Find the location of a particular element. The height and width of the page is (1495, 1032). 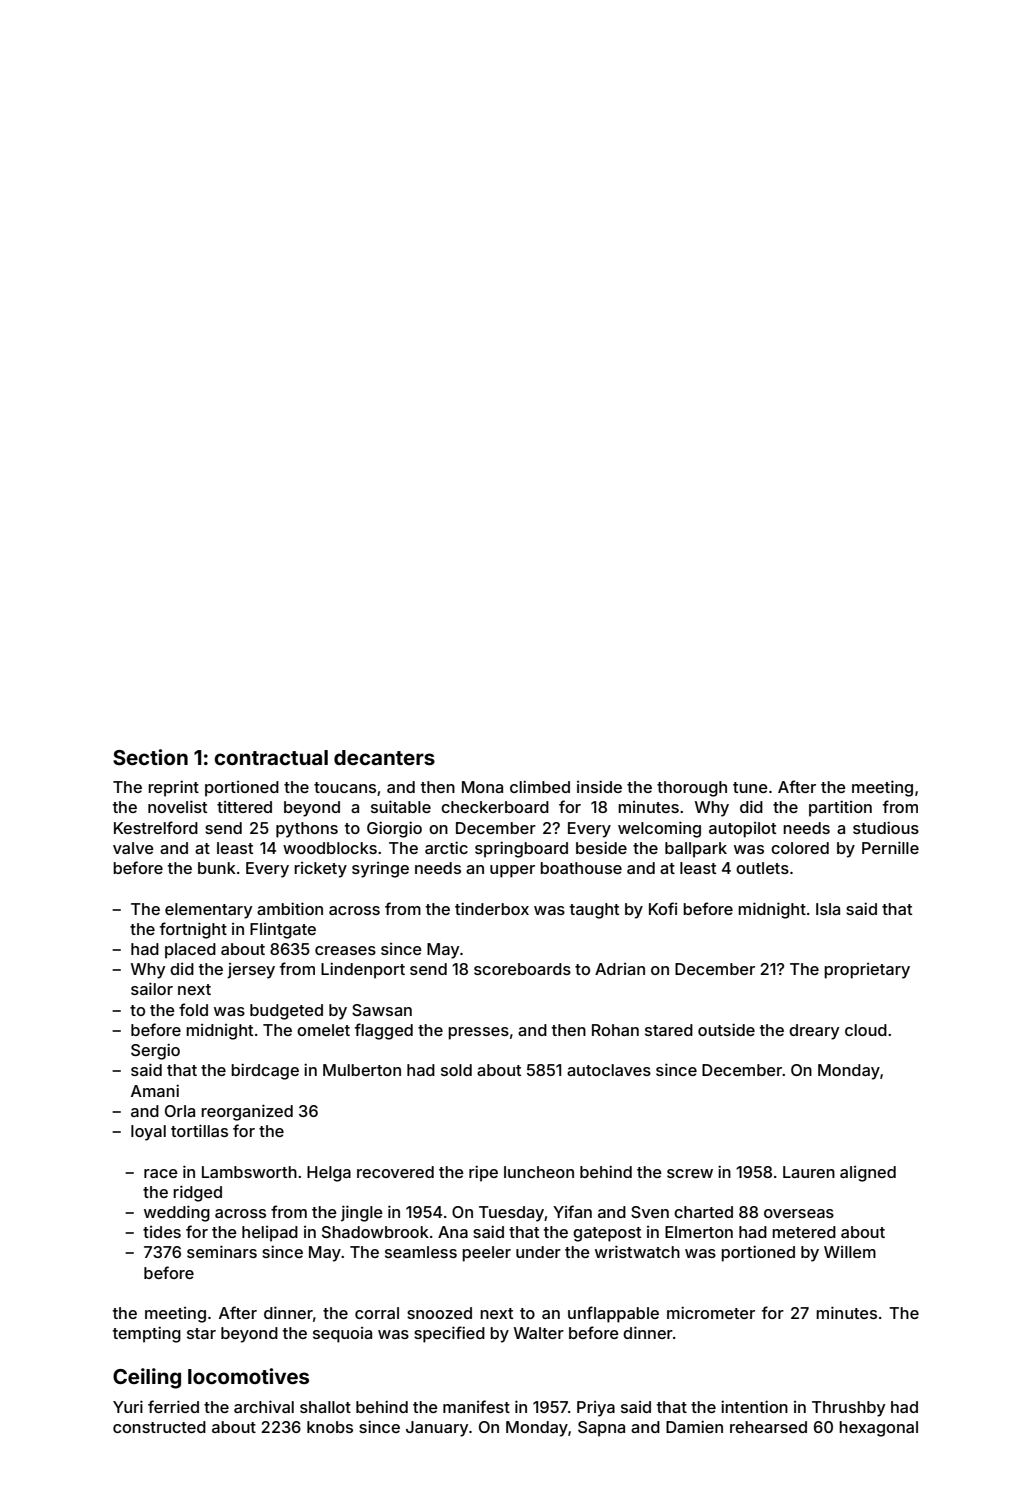

Isla is located at coordinates (828, 909).
